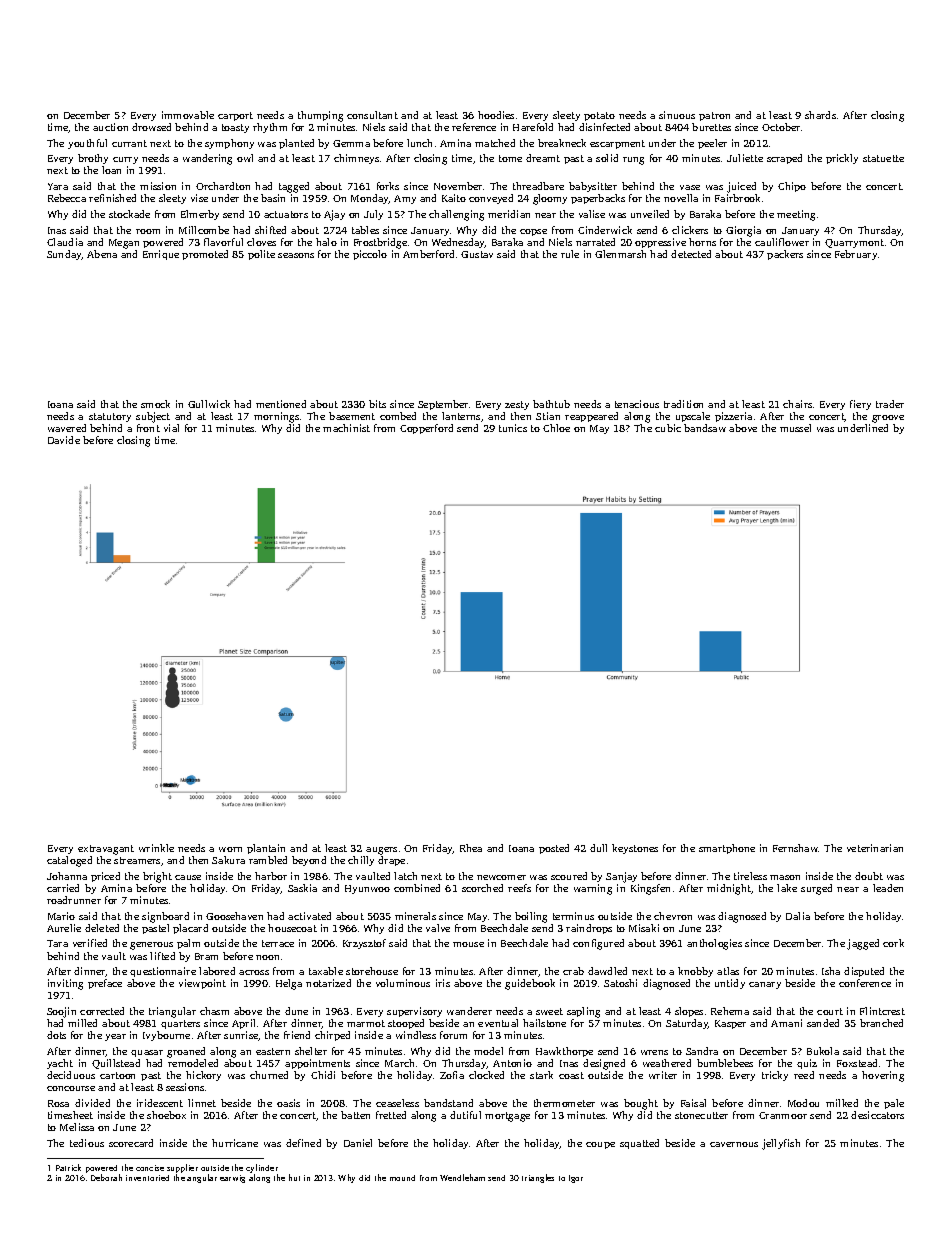 This page has width=952, height=1233. Describe the element at coordinates (380, 243) in the page. I see `Frostbridge` at that location.
